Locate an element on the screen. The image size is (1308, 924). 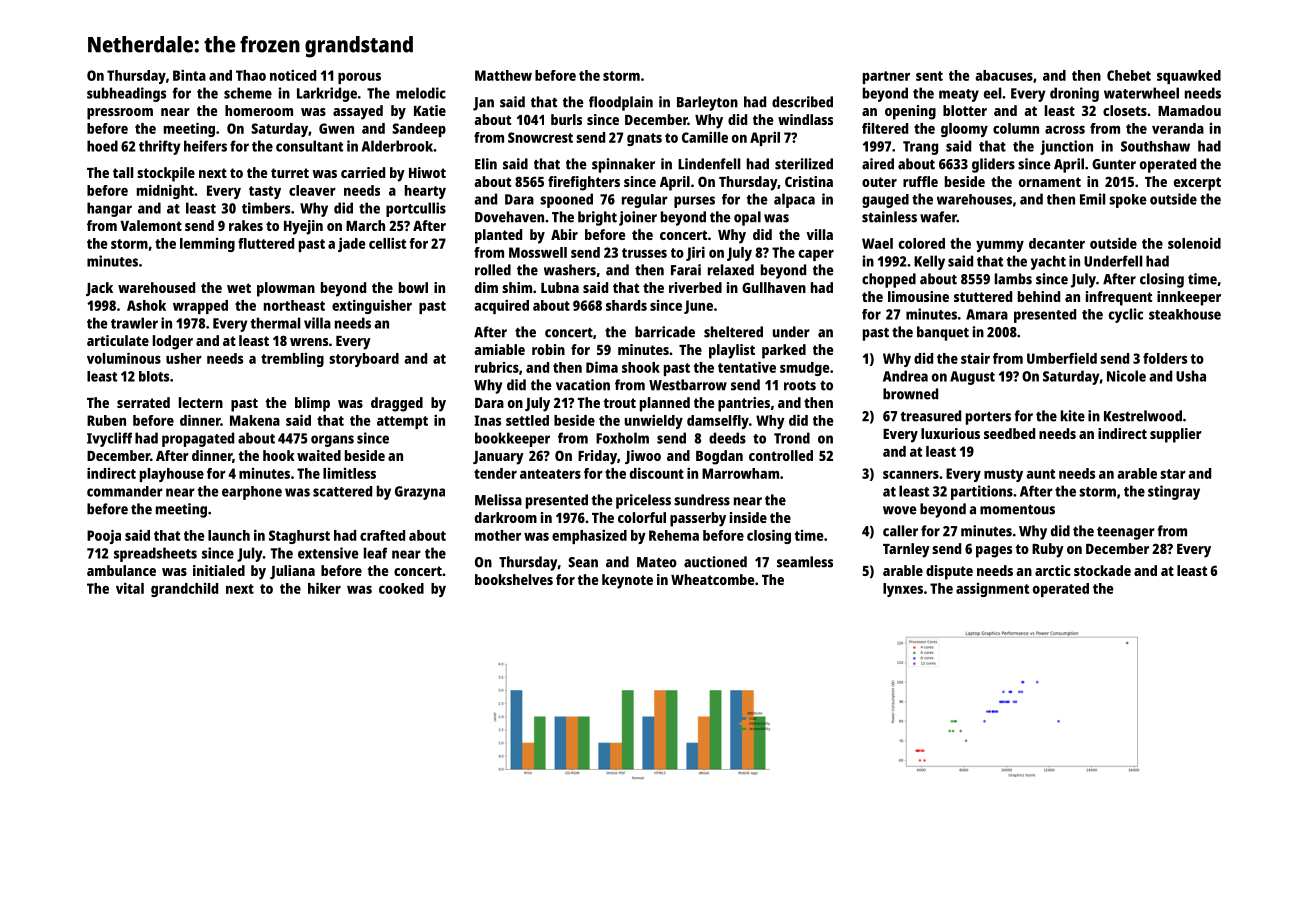
wrapped is located at coordinates (200, 307).
